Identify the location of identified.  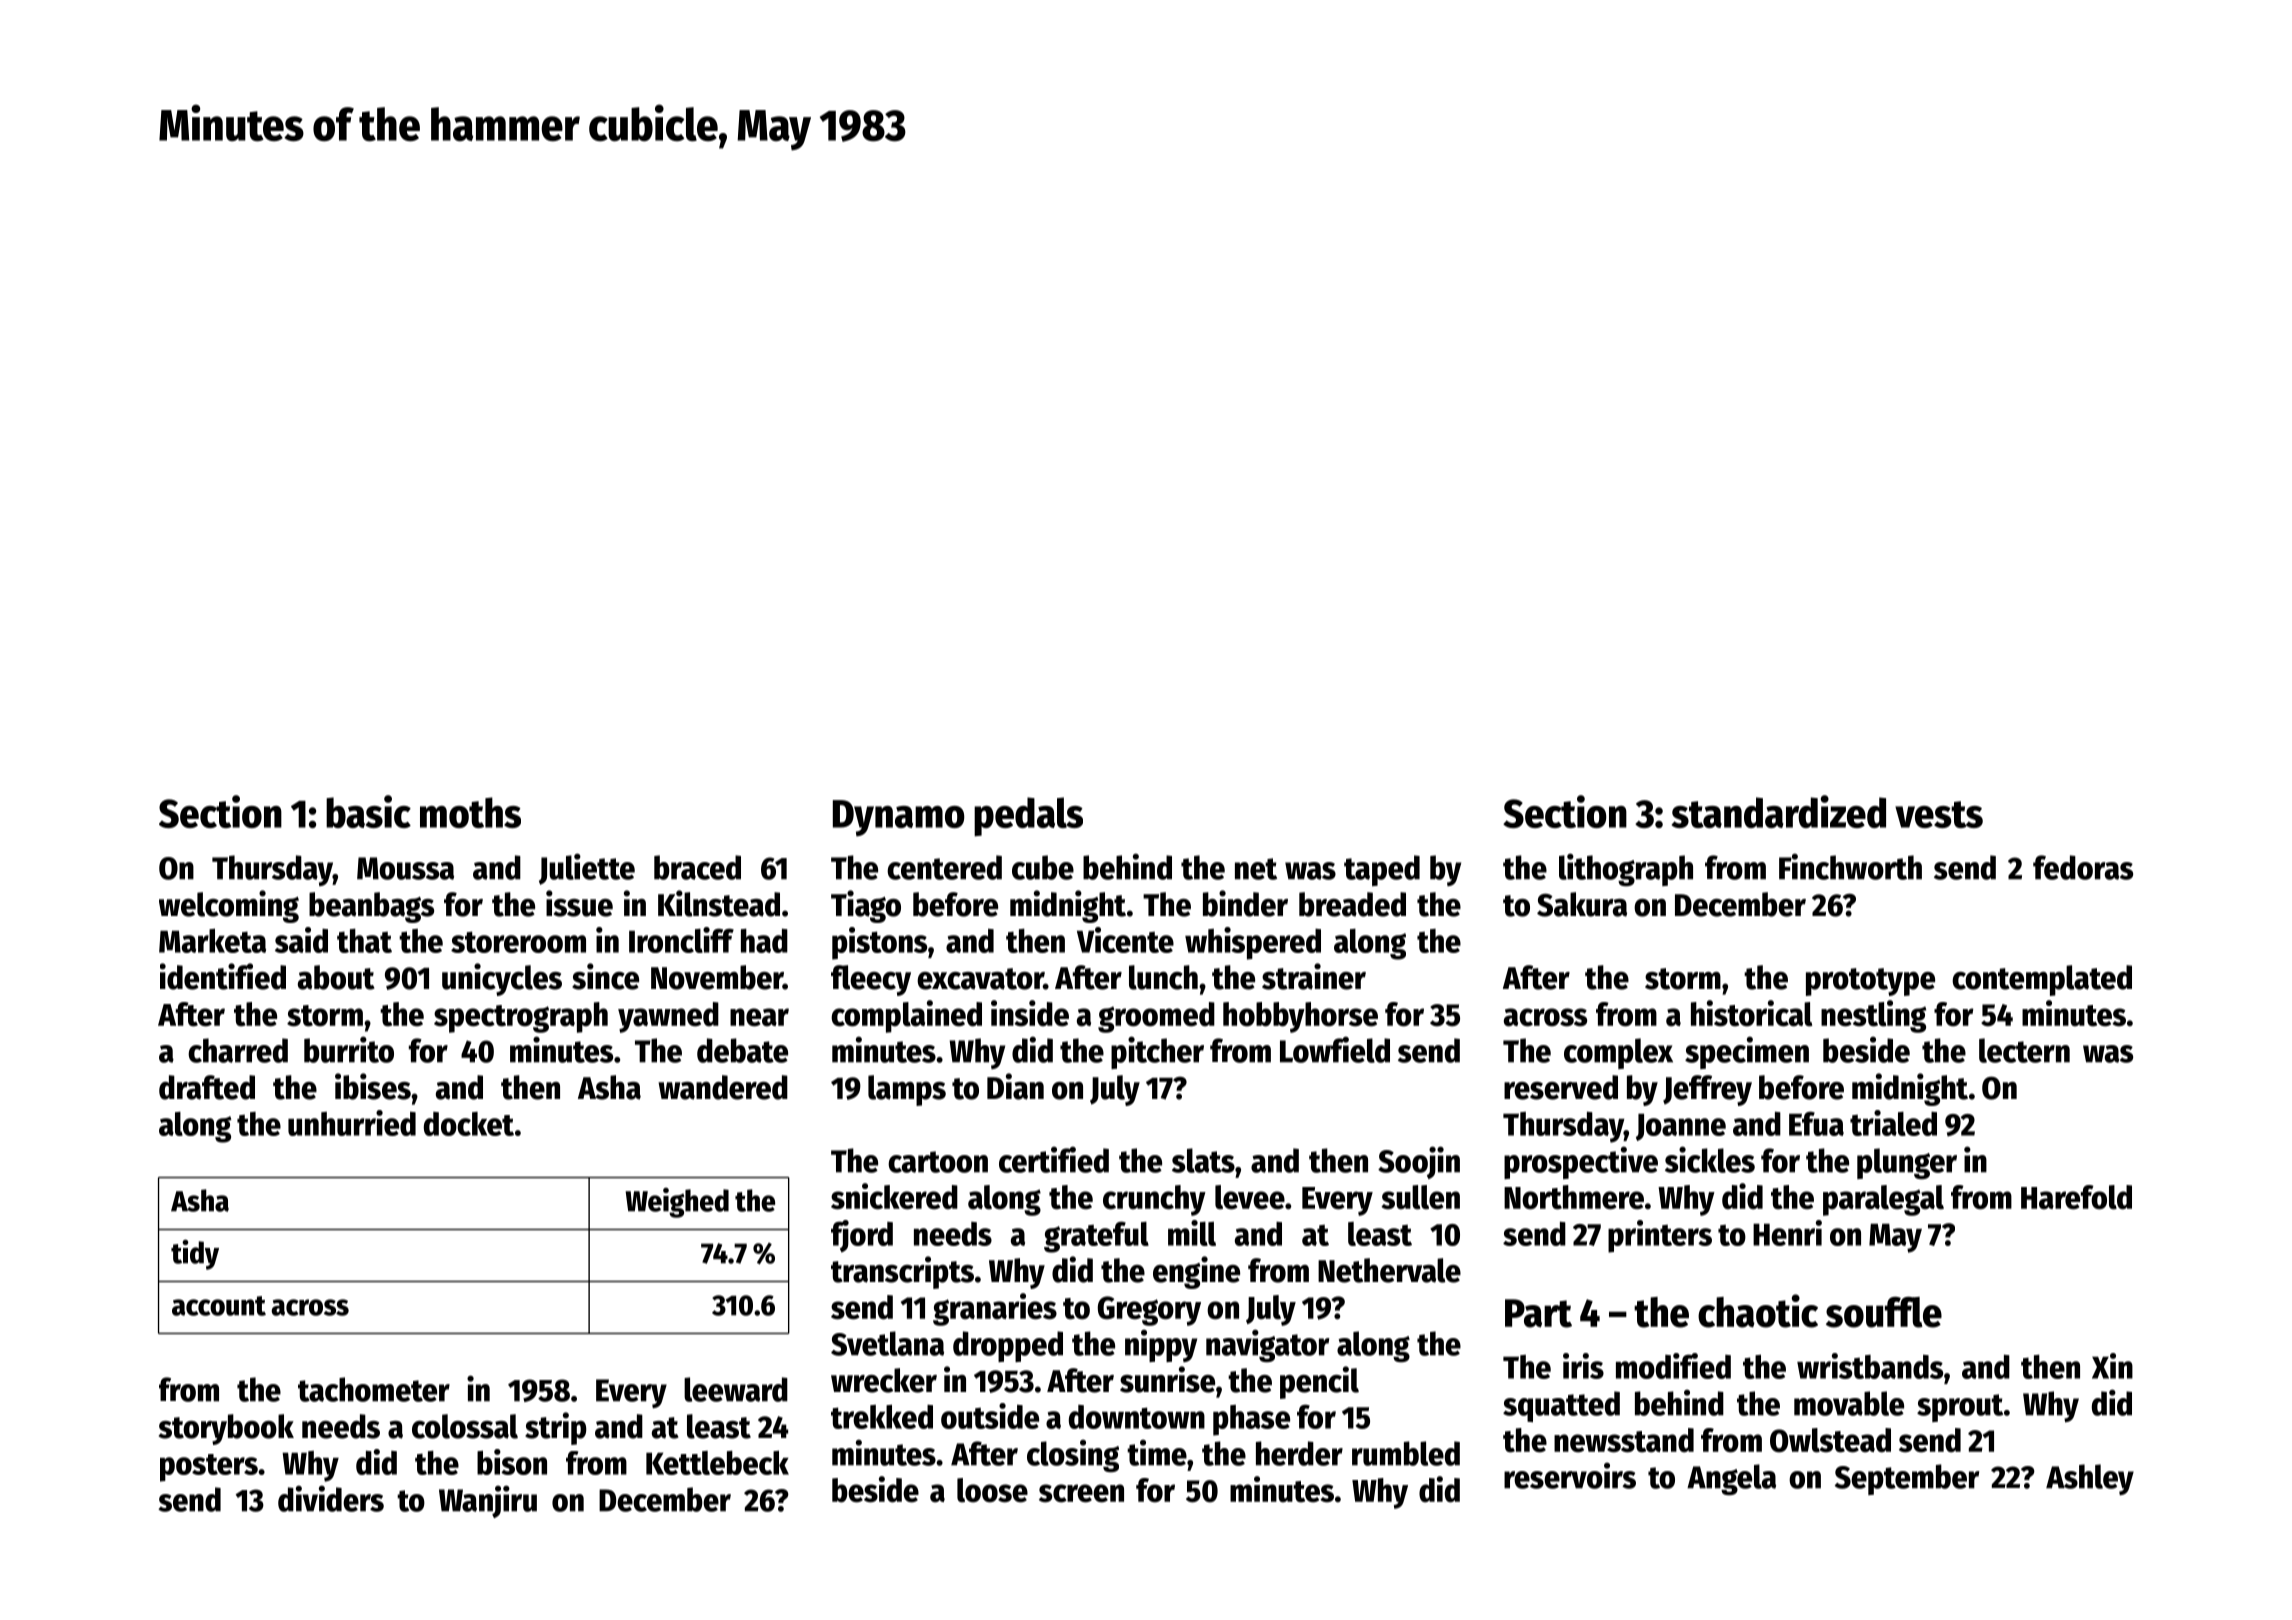
(223, 976).
